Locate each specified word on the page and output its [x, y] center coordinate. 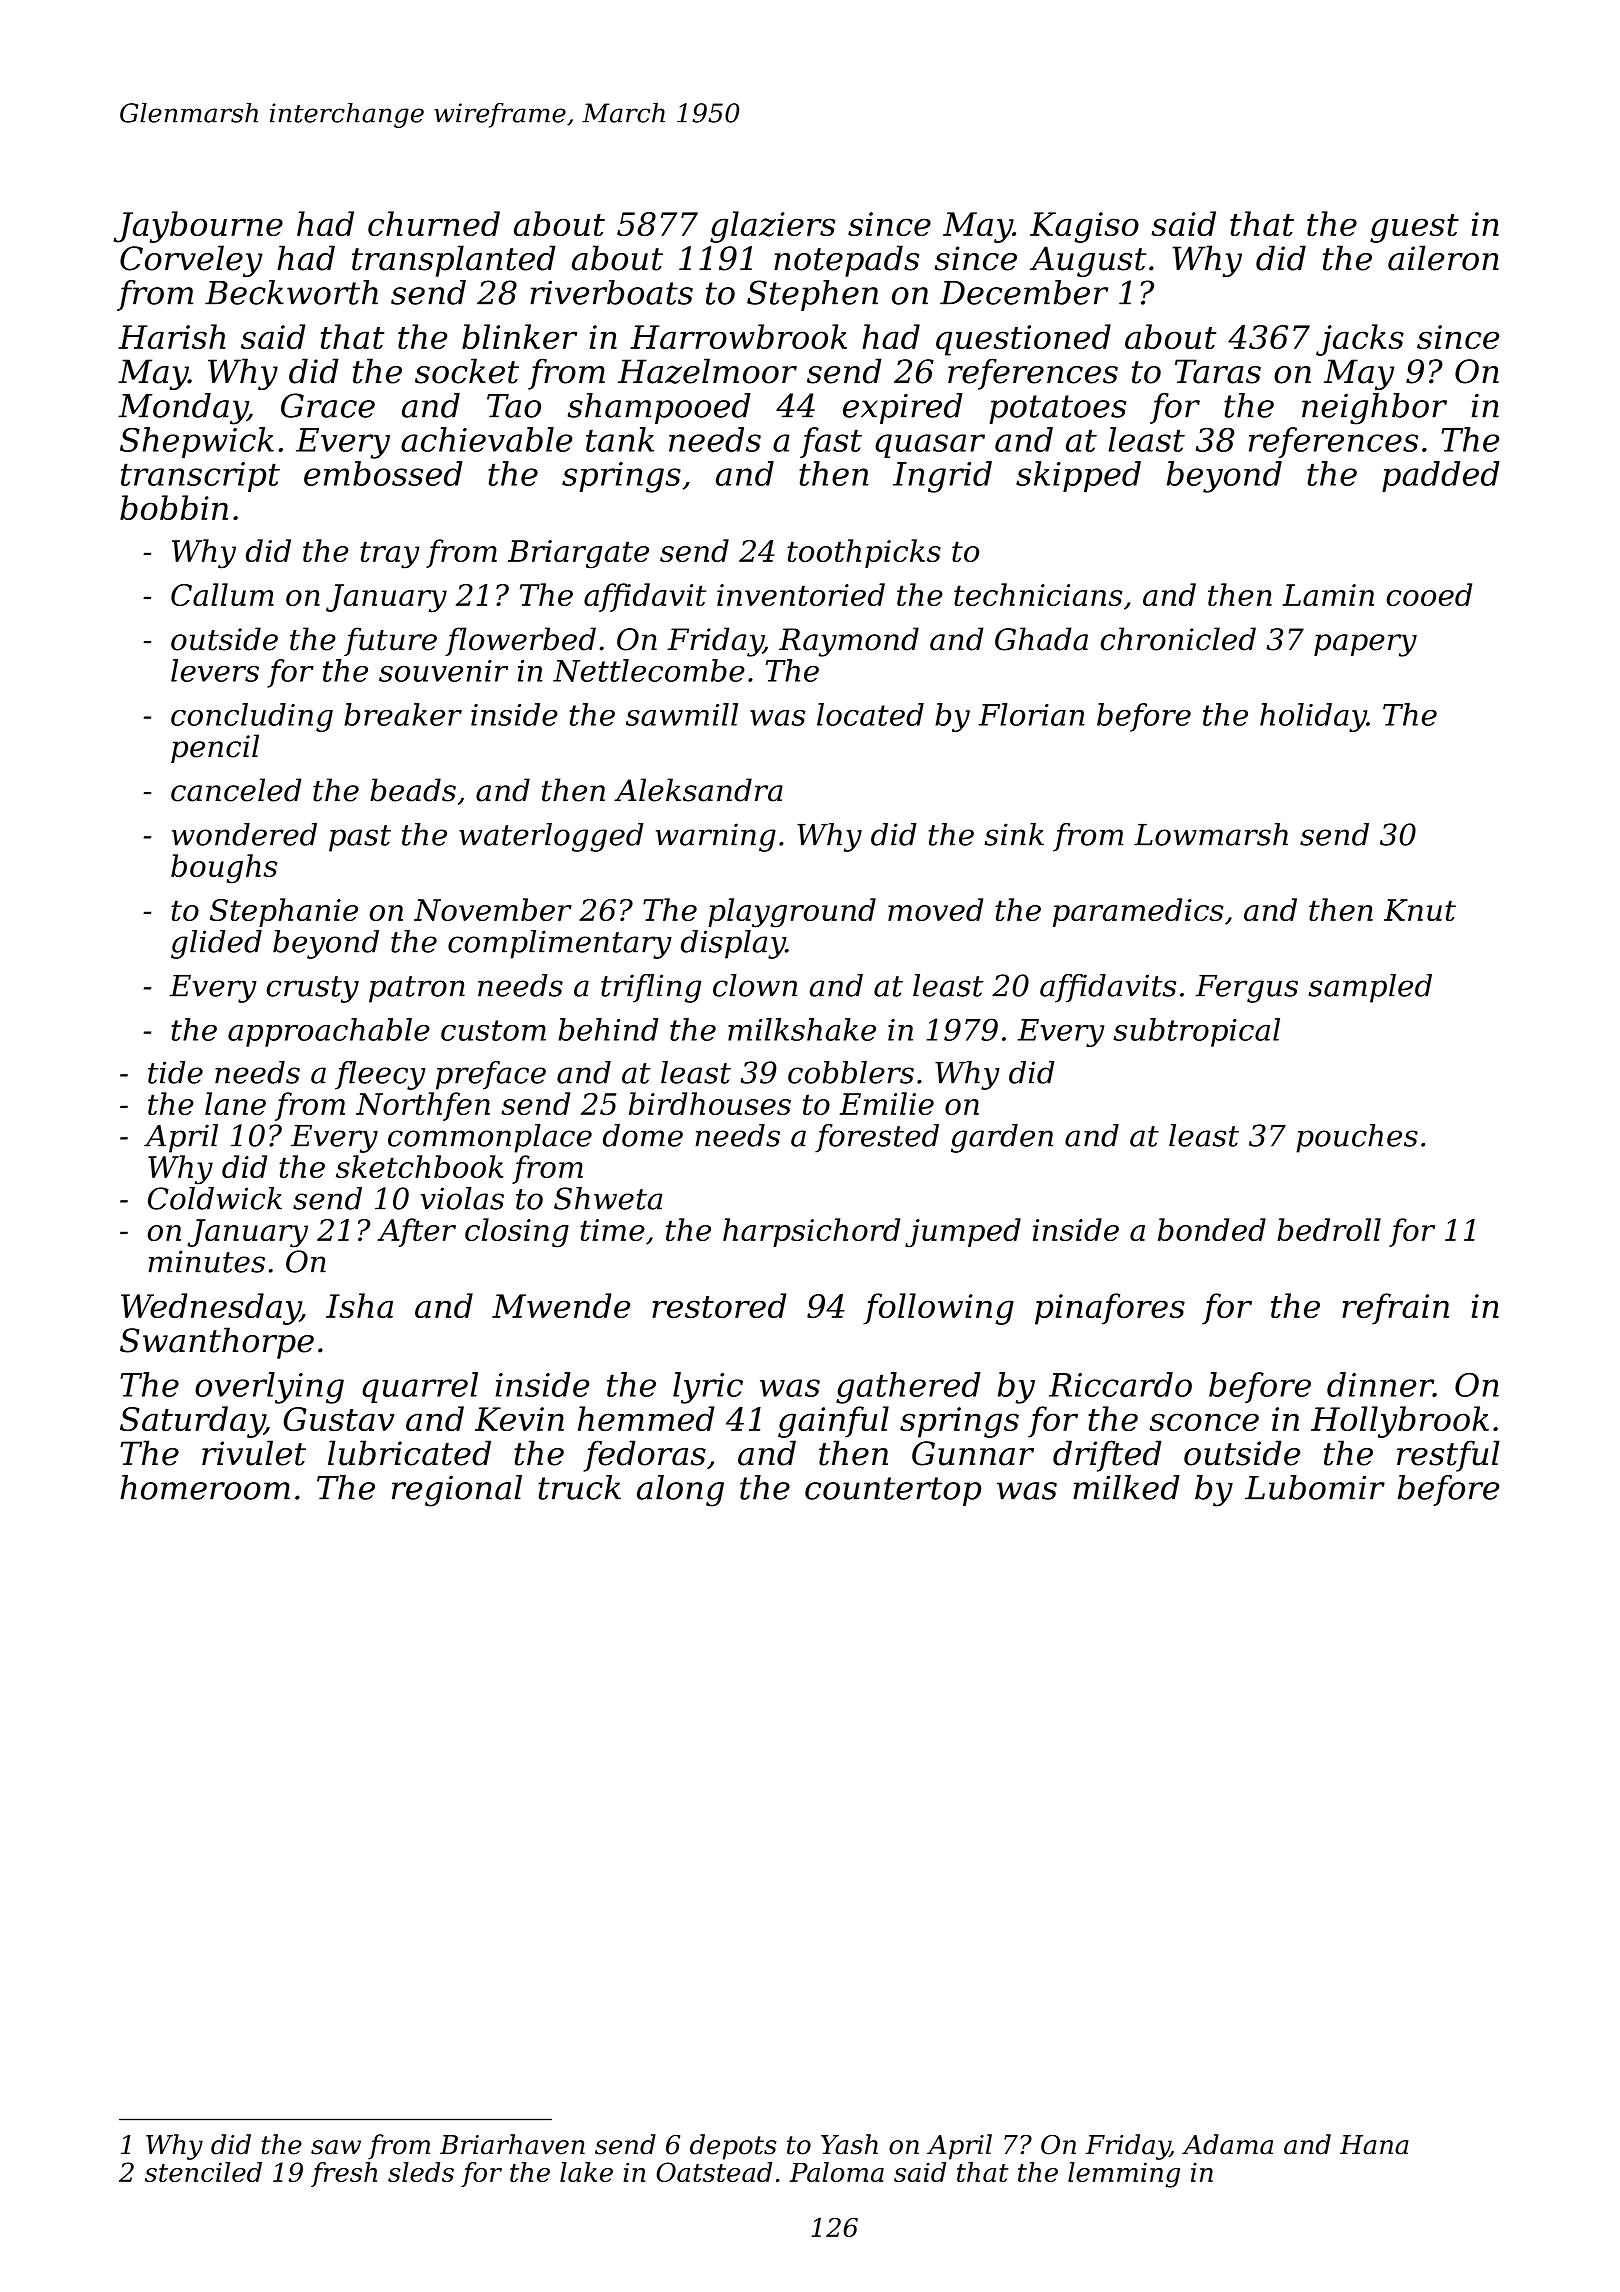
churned [434, 223]
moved [935, 909]
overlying [269, 1388]
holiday [1313, 717]
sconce [1204, 1422]
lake [586, 2172]
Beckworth [291, 292]
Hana [1374, 2145]
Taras [1218, 371]
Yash [849, 2144]
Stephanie [284, 912]
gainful [833, 1422]
